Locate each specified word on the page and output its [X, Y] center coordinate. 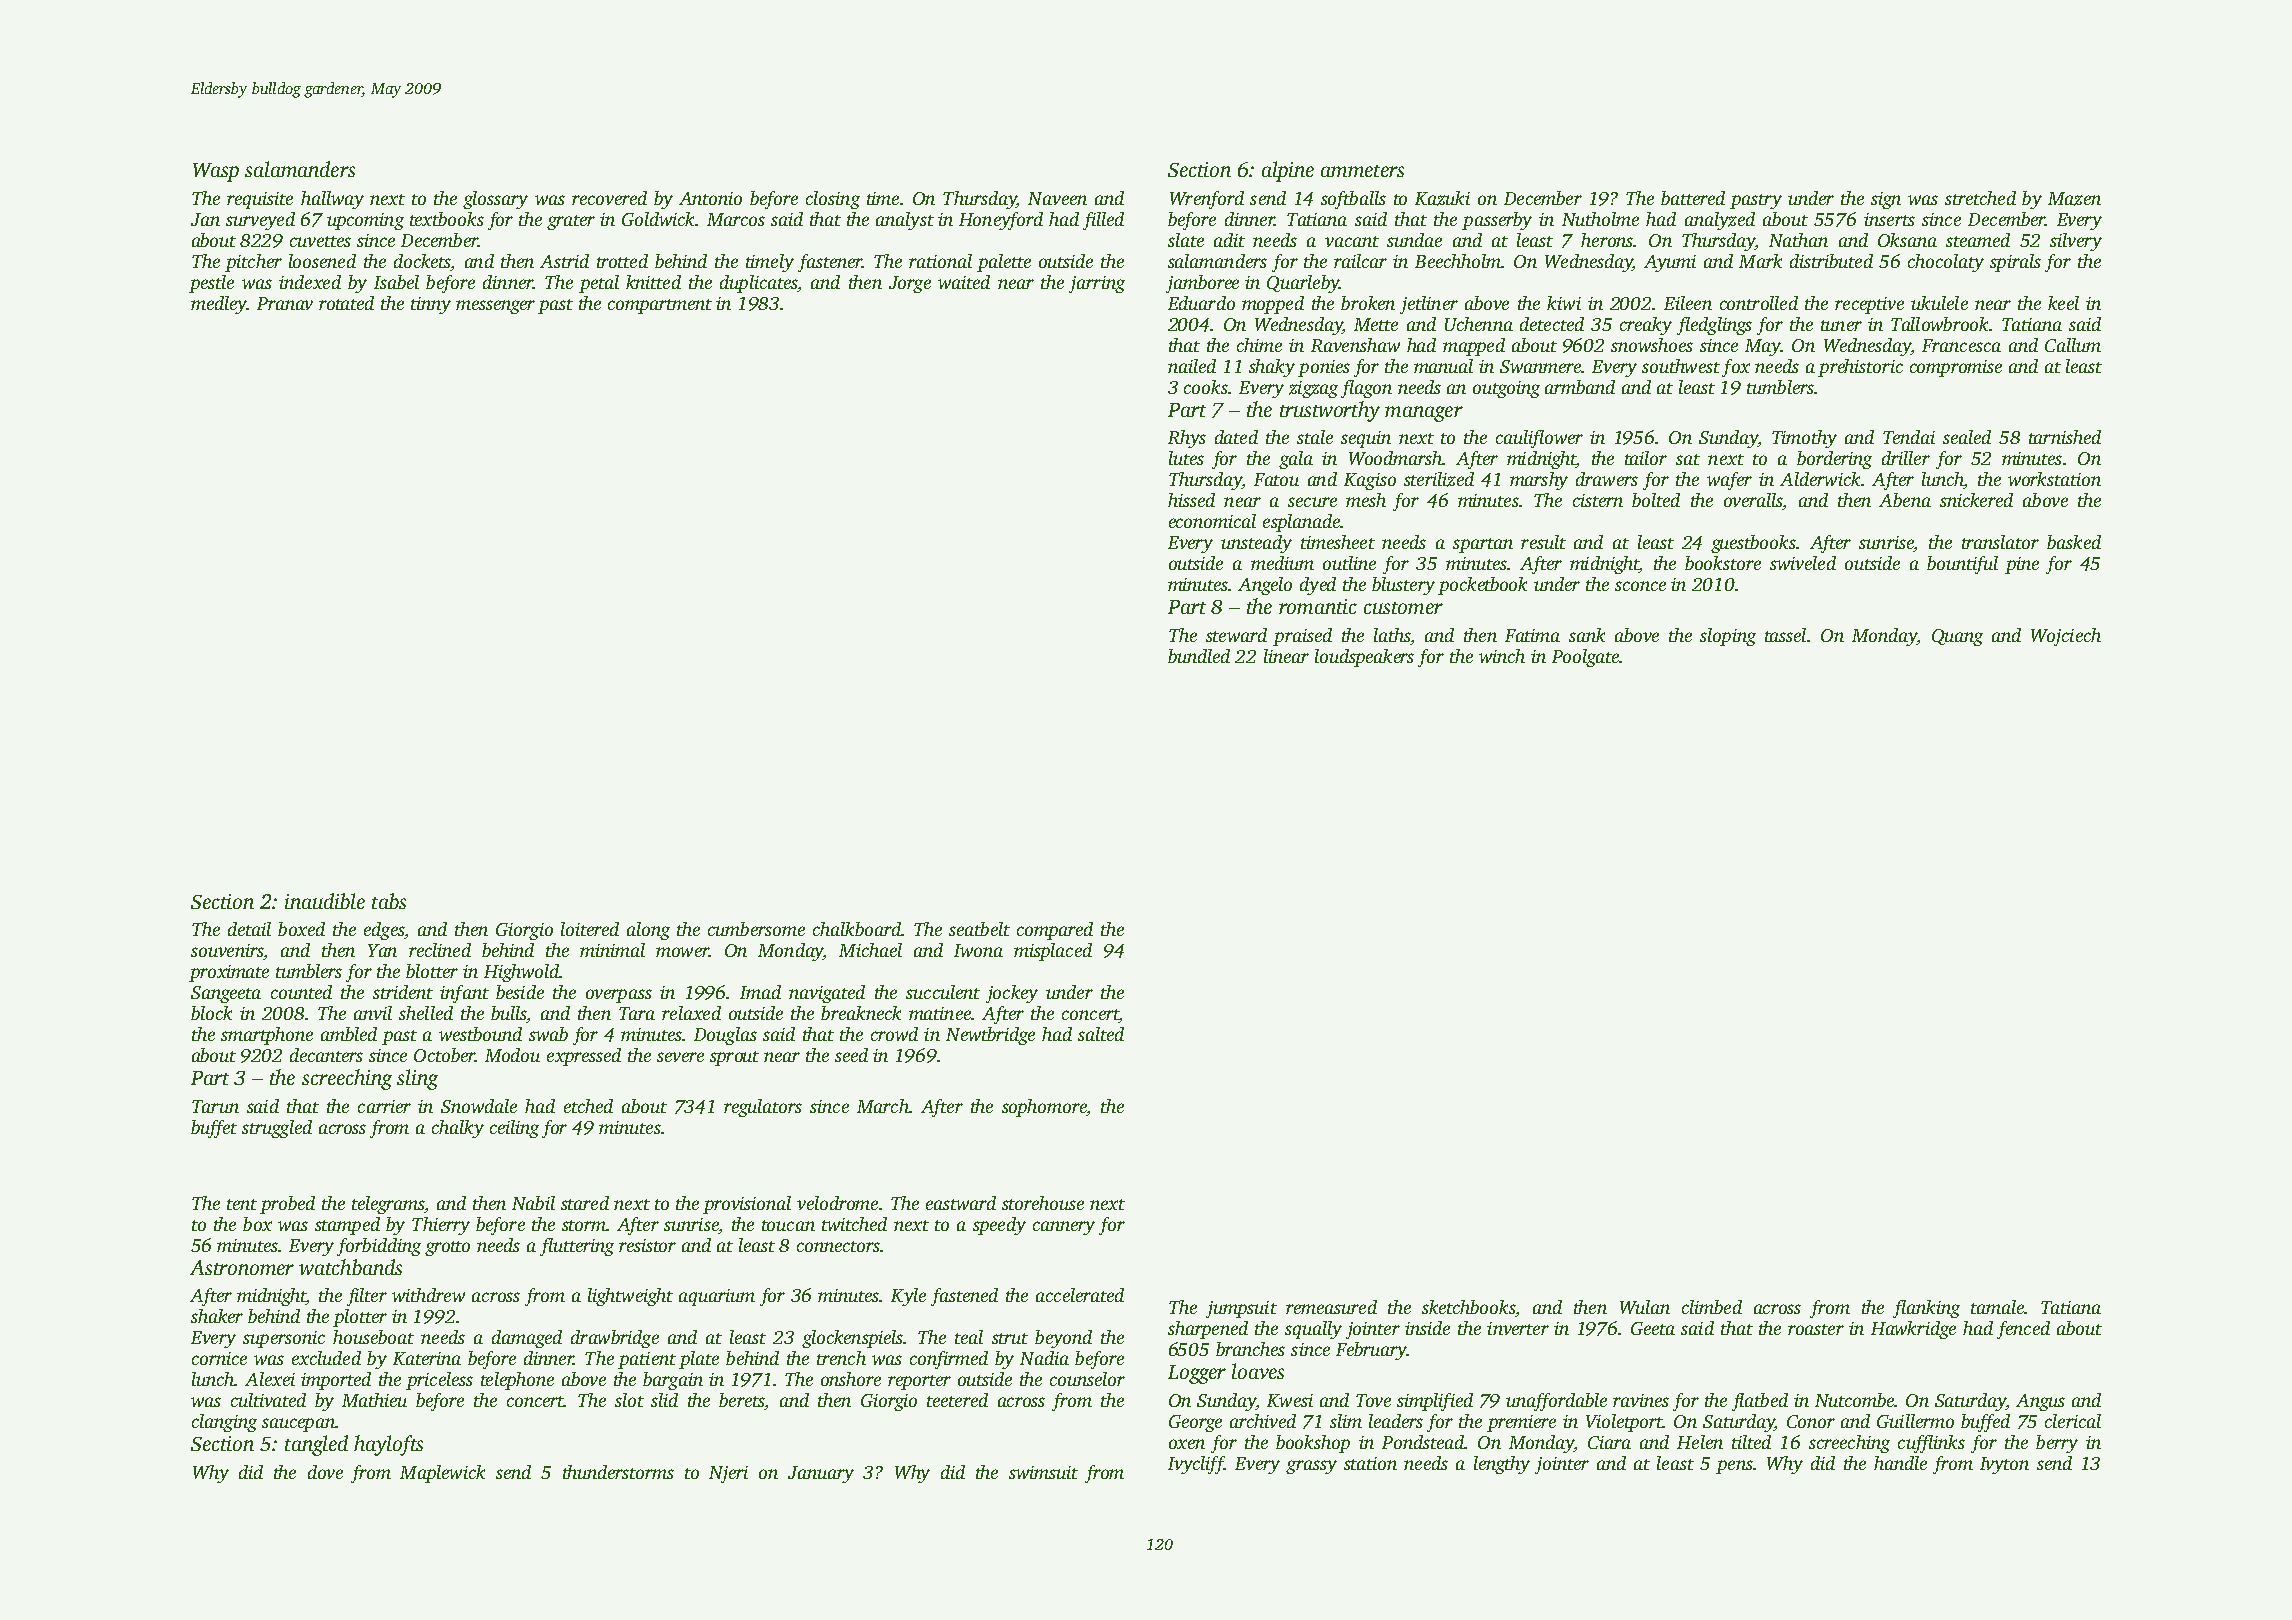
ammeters [1362, 171]
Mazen [2074, 199]
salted [1101, 1034]
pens [1734, 1467]
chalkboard [857, 929]
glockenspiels [852, 1339]
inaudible [325, 901]
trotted [622, 261]
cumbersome [756, 929]
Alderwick [1820, 479]
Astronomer [242, 1267]
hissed [1191, 500]
